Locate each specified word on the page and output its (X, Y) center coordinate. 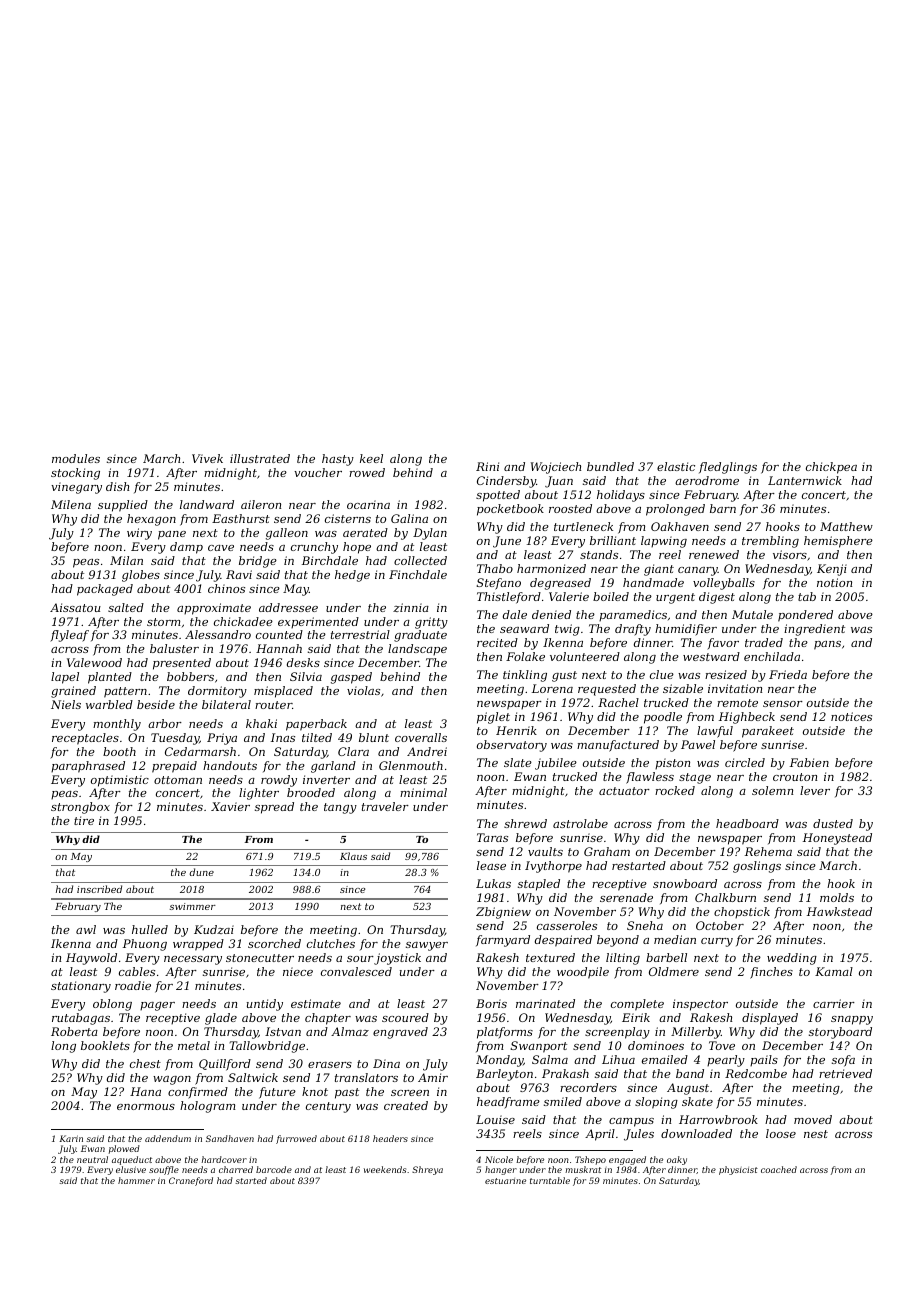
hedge (352, 576)
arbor (165, 723)
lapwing (664, 542)
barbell (666, 957)
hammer (136, 1180)
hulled (150, 929)
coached (779, 1169)
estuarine (505, 1181)
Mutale (752, 614)
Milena (71, 504)
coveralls (421, 737)
